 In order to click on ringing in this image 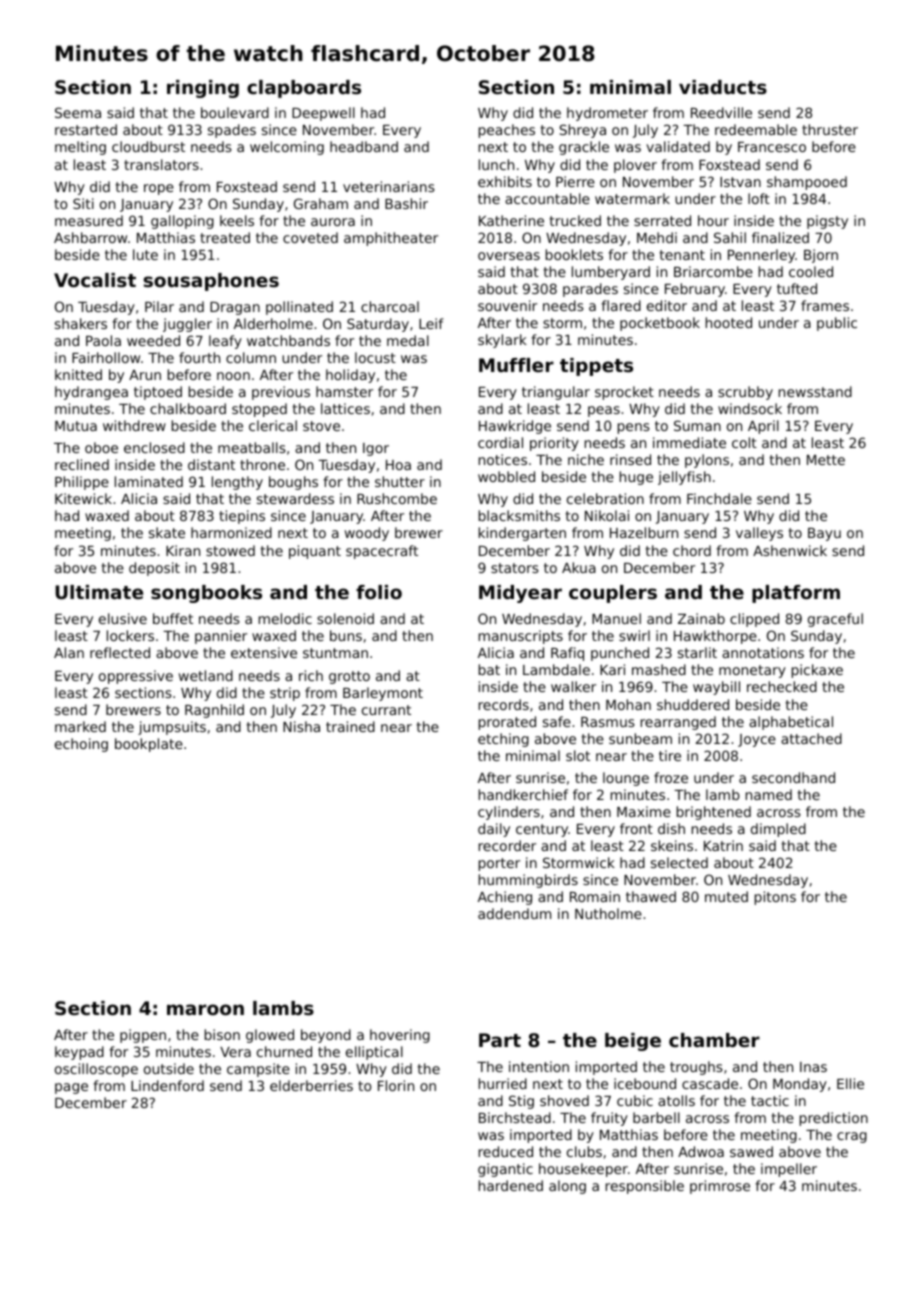, I will do `click(203, 89)`.
